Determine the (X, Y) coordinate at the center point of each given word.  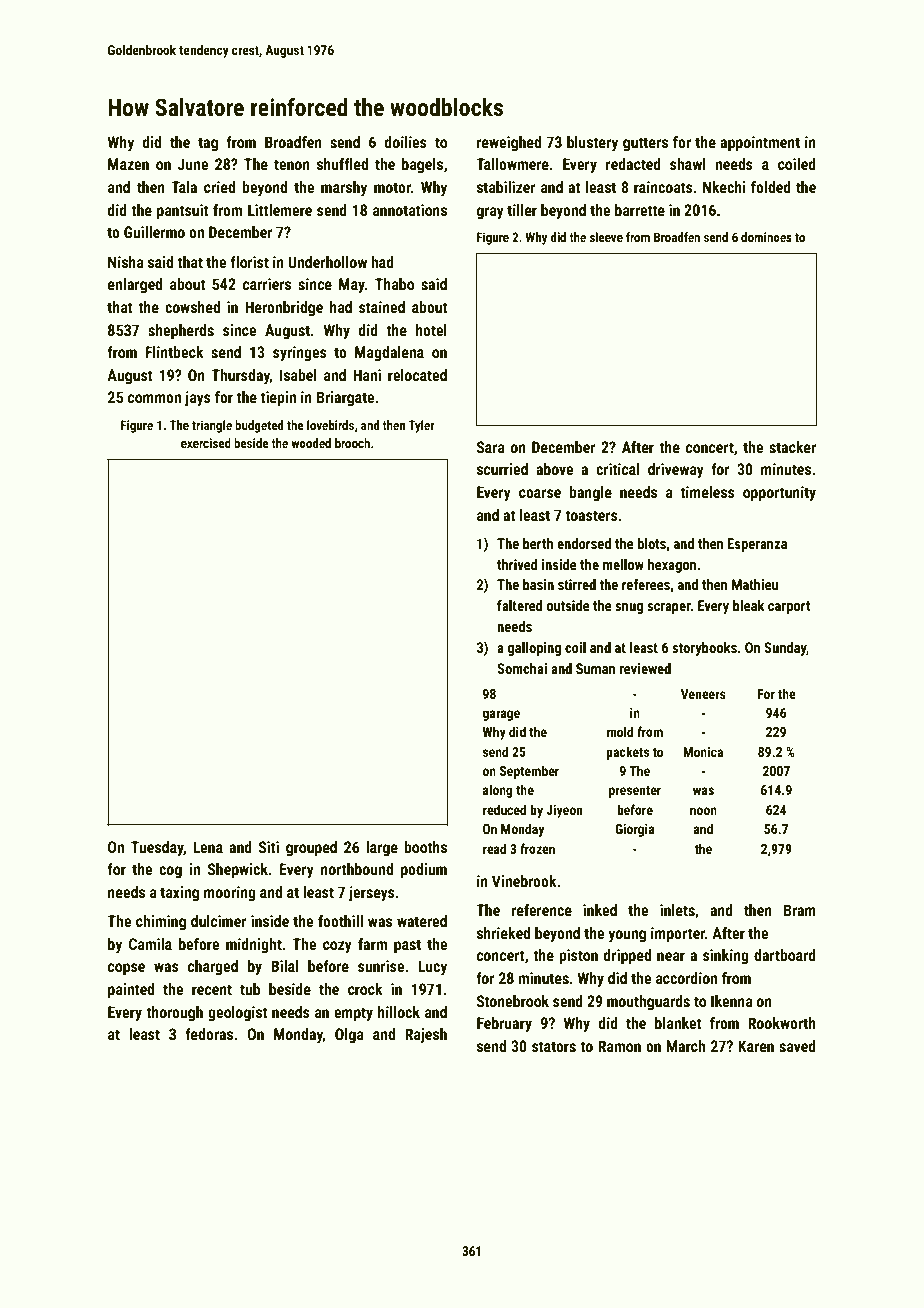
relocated (417, 375)
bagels (422, 165)
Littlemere (280, 210)
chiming (161, 922)
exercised (206, 443)
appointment (760, 144)
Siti (269, 847)
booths (425, 847)
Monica (703, 752)
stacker (792, 447)
